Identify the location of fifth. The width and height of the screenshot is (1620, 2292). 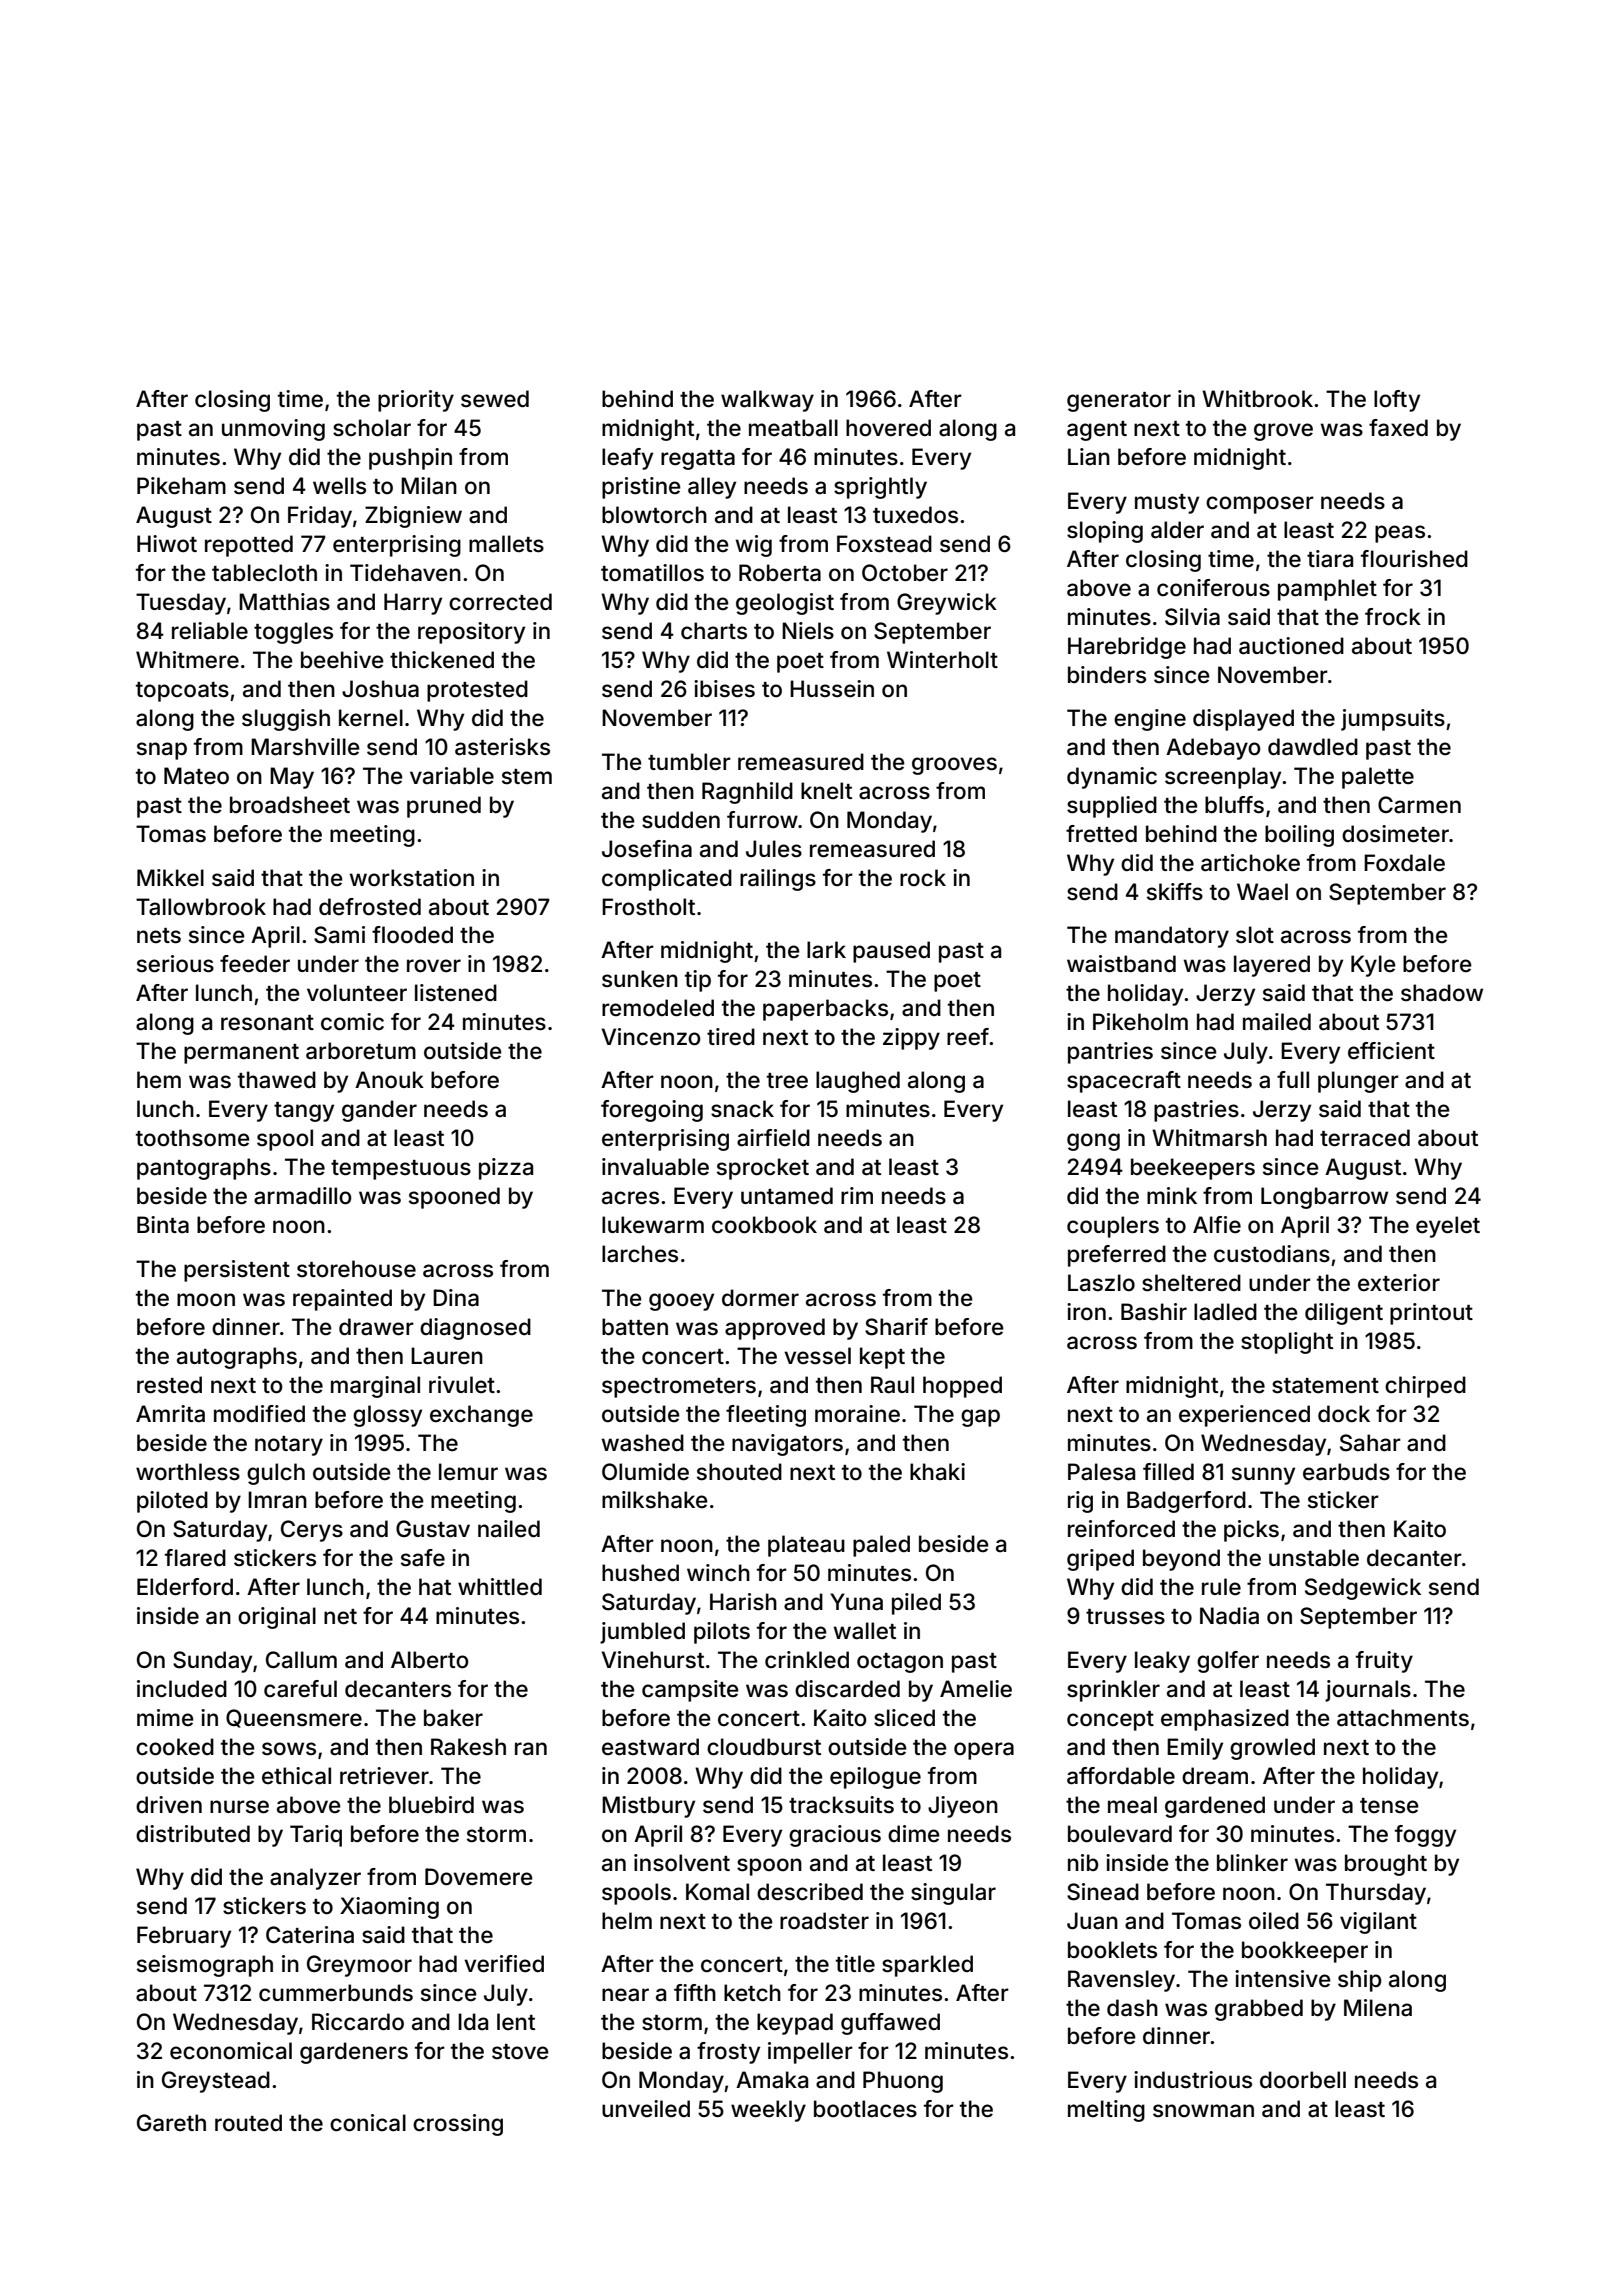
(695, 1992).
